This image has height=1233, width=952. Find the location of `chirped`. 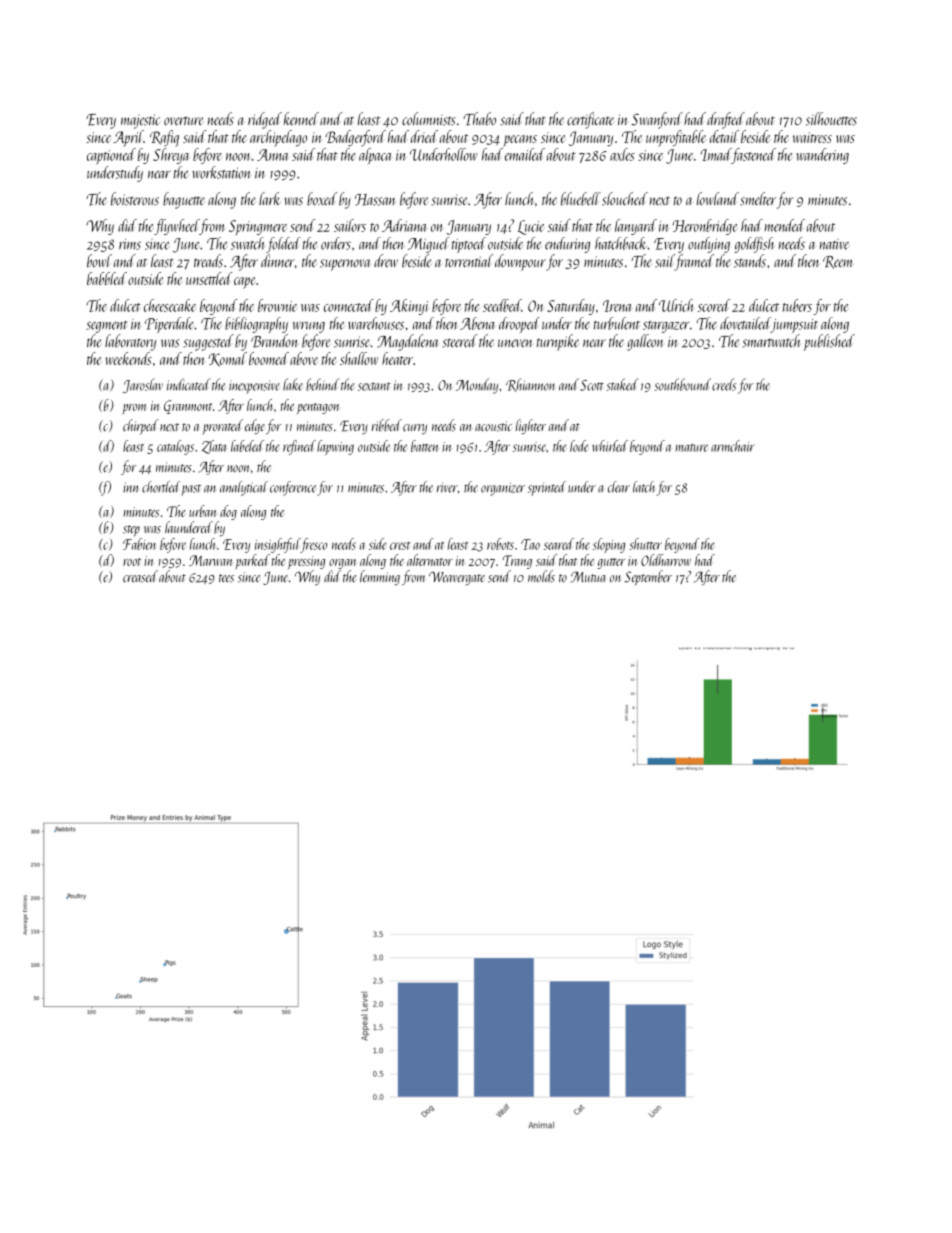

chirped is located at coordinates (141, 427).
